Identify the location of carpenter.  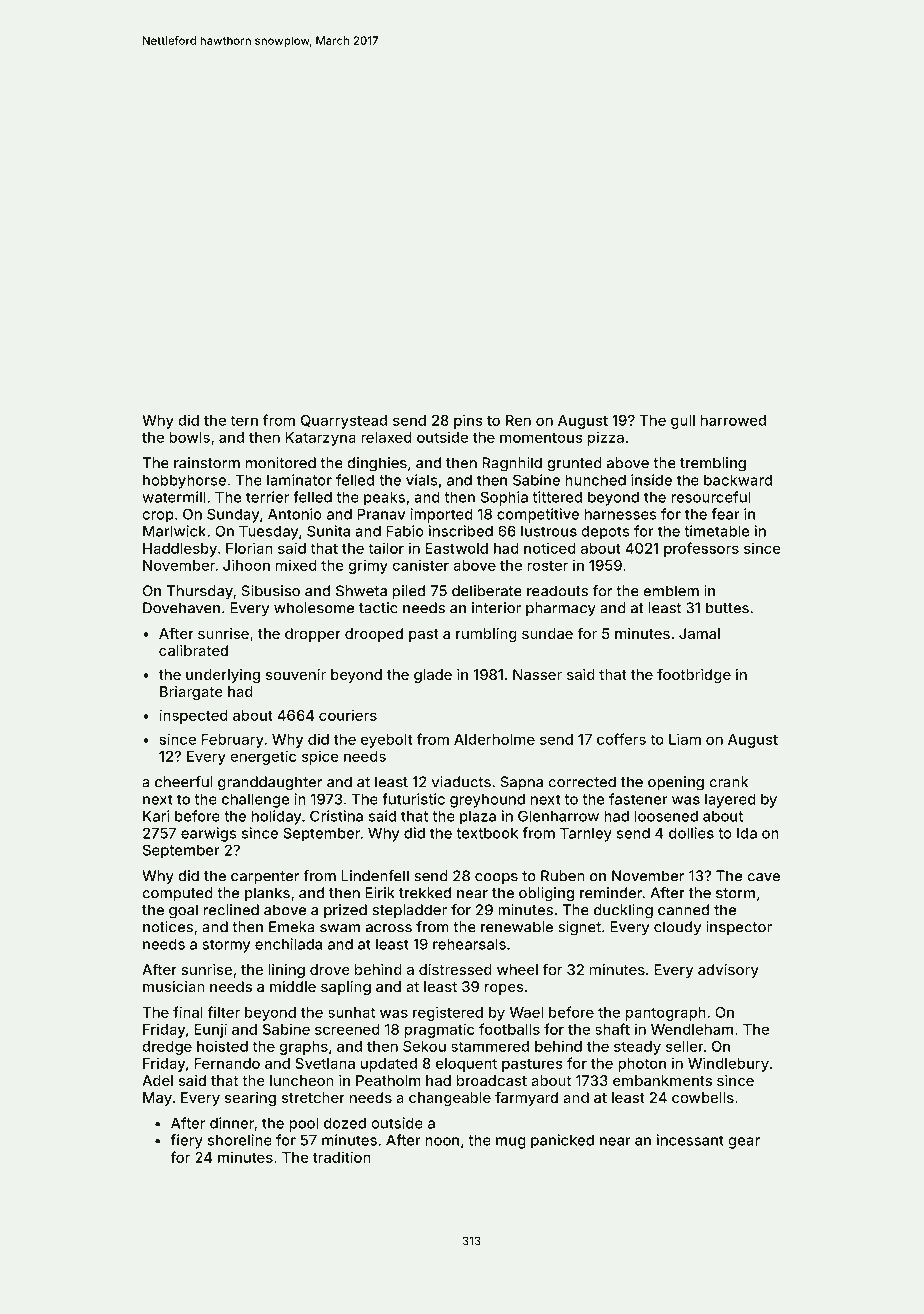
(265, 878).
